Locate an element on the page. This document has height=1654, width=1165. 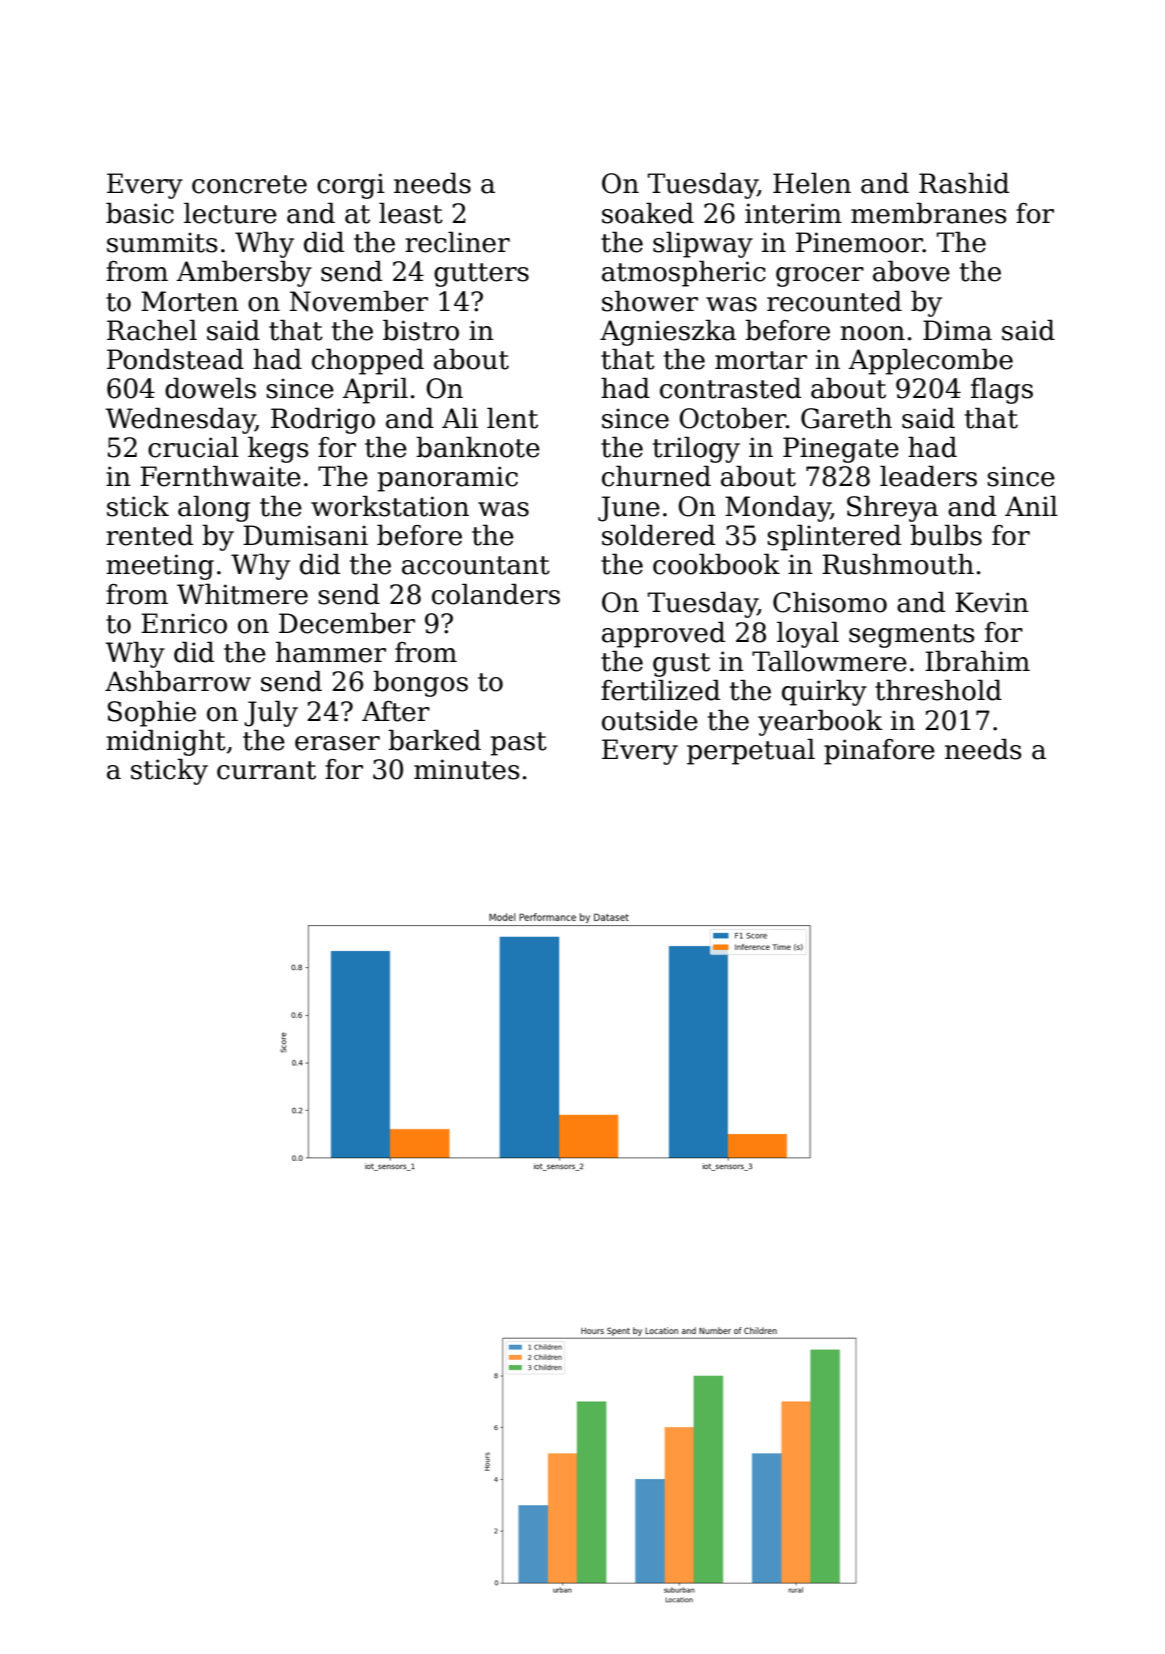
bulbs is located at coordinates (946, 535).
